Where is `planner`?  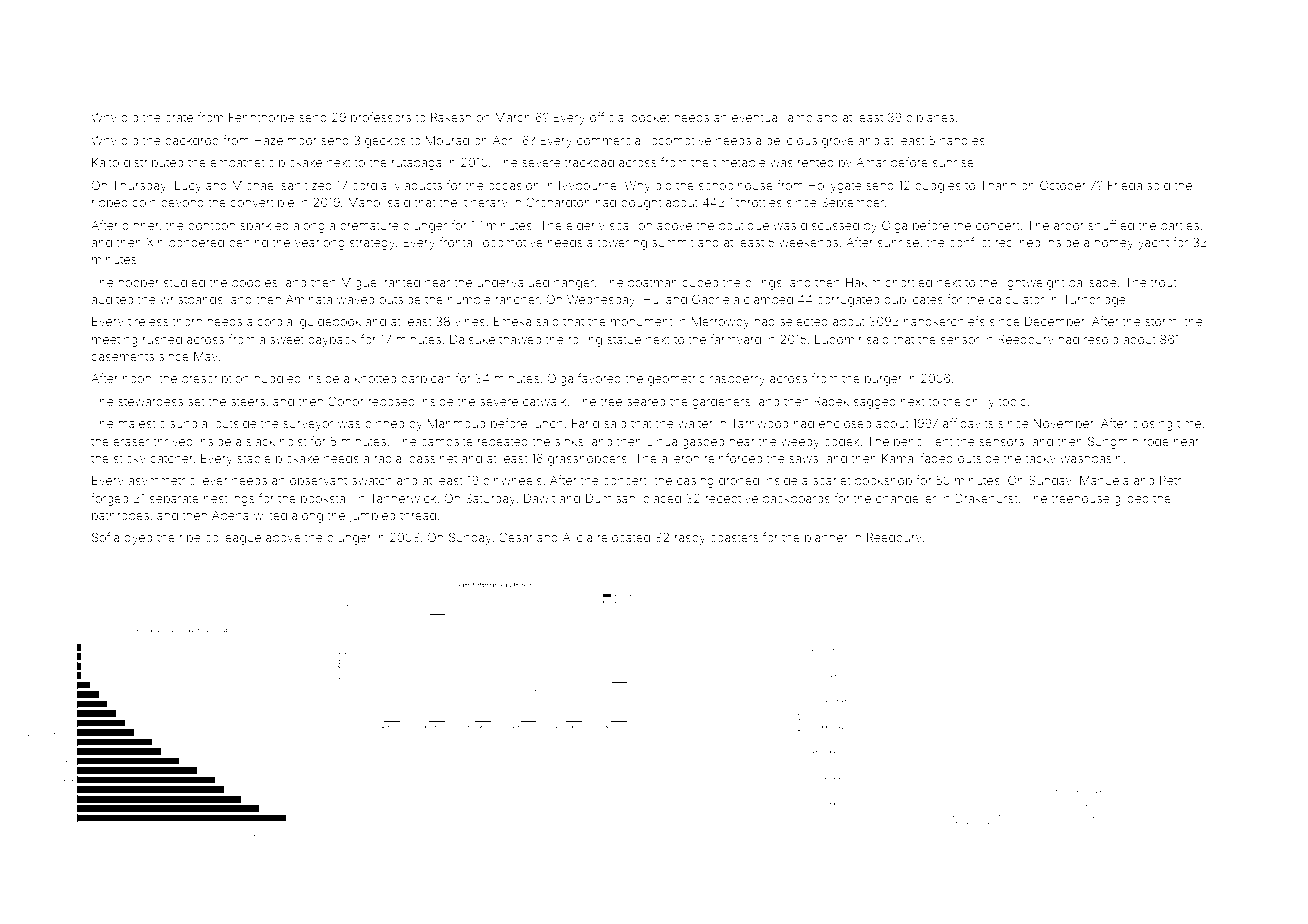
planner is located at coordinates (826, 539).
